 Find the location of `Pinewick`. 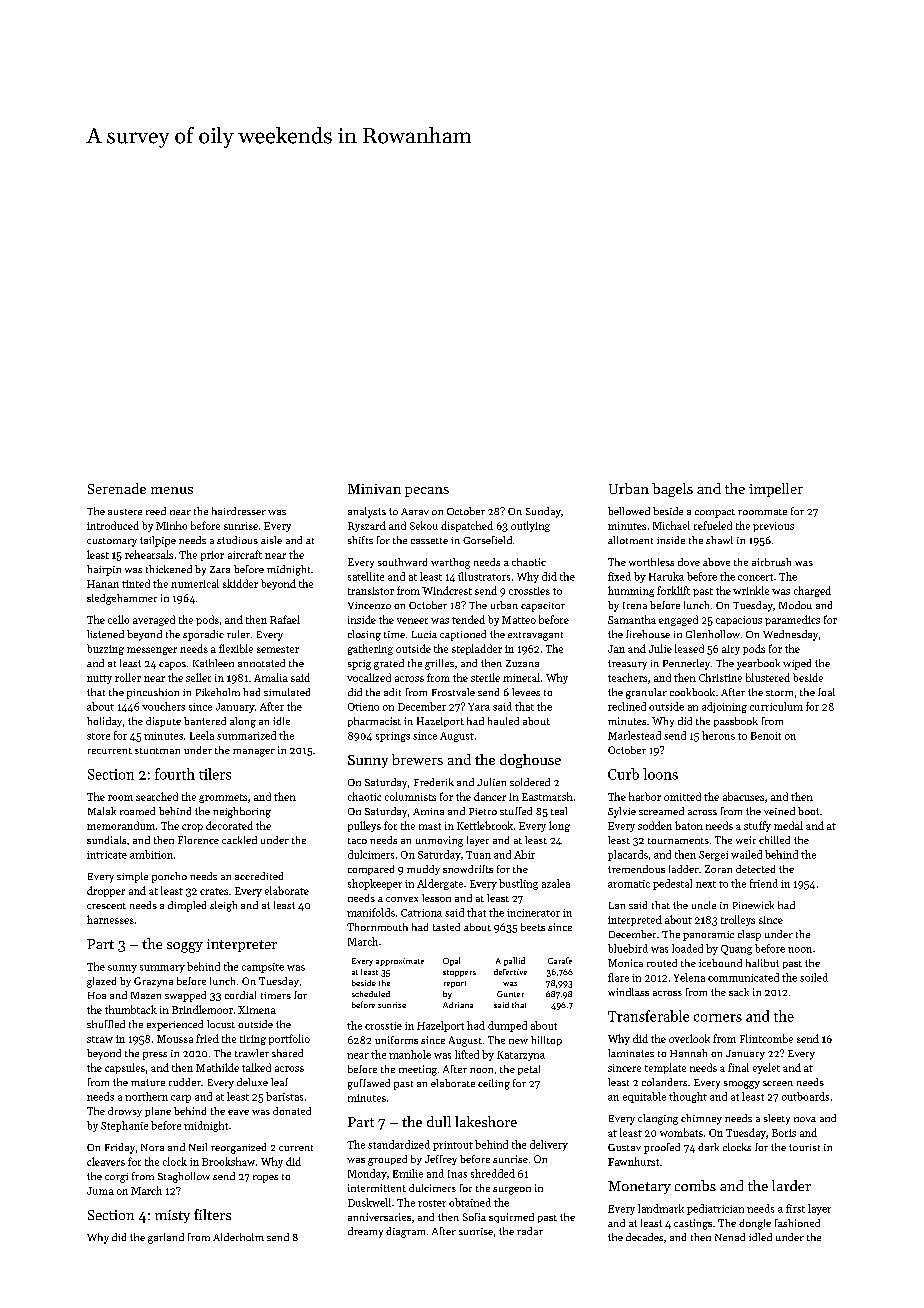

Pinewick is located at coordinates (753, 905).
